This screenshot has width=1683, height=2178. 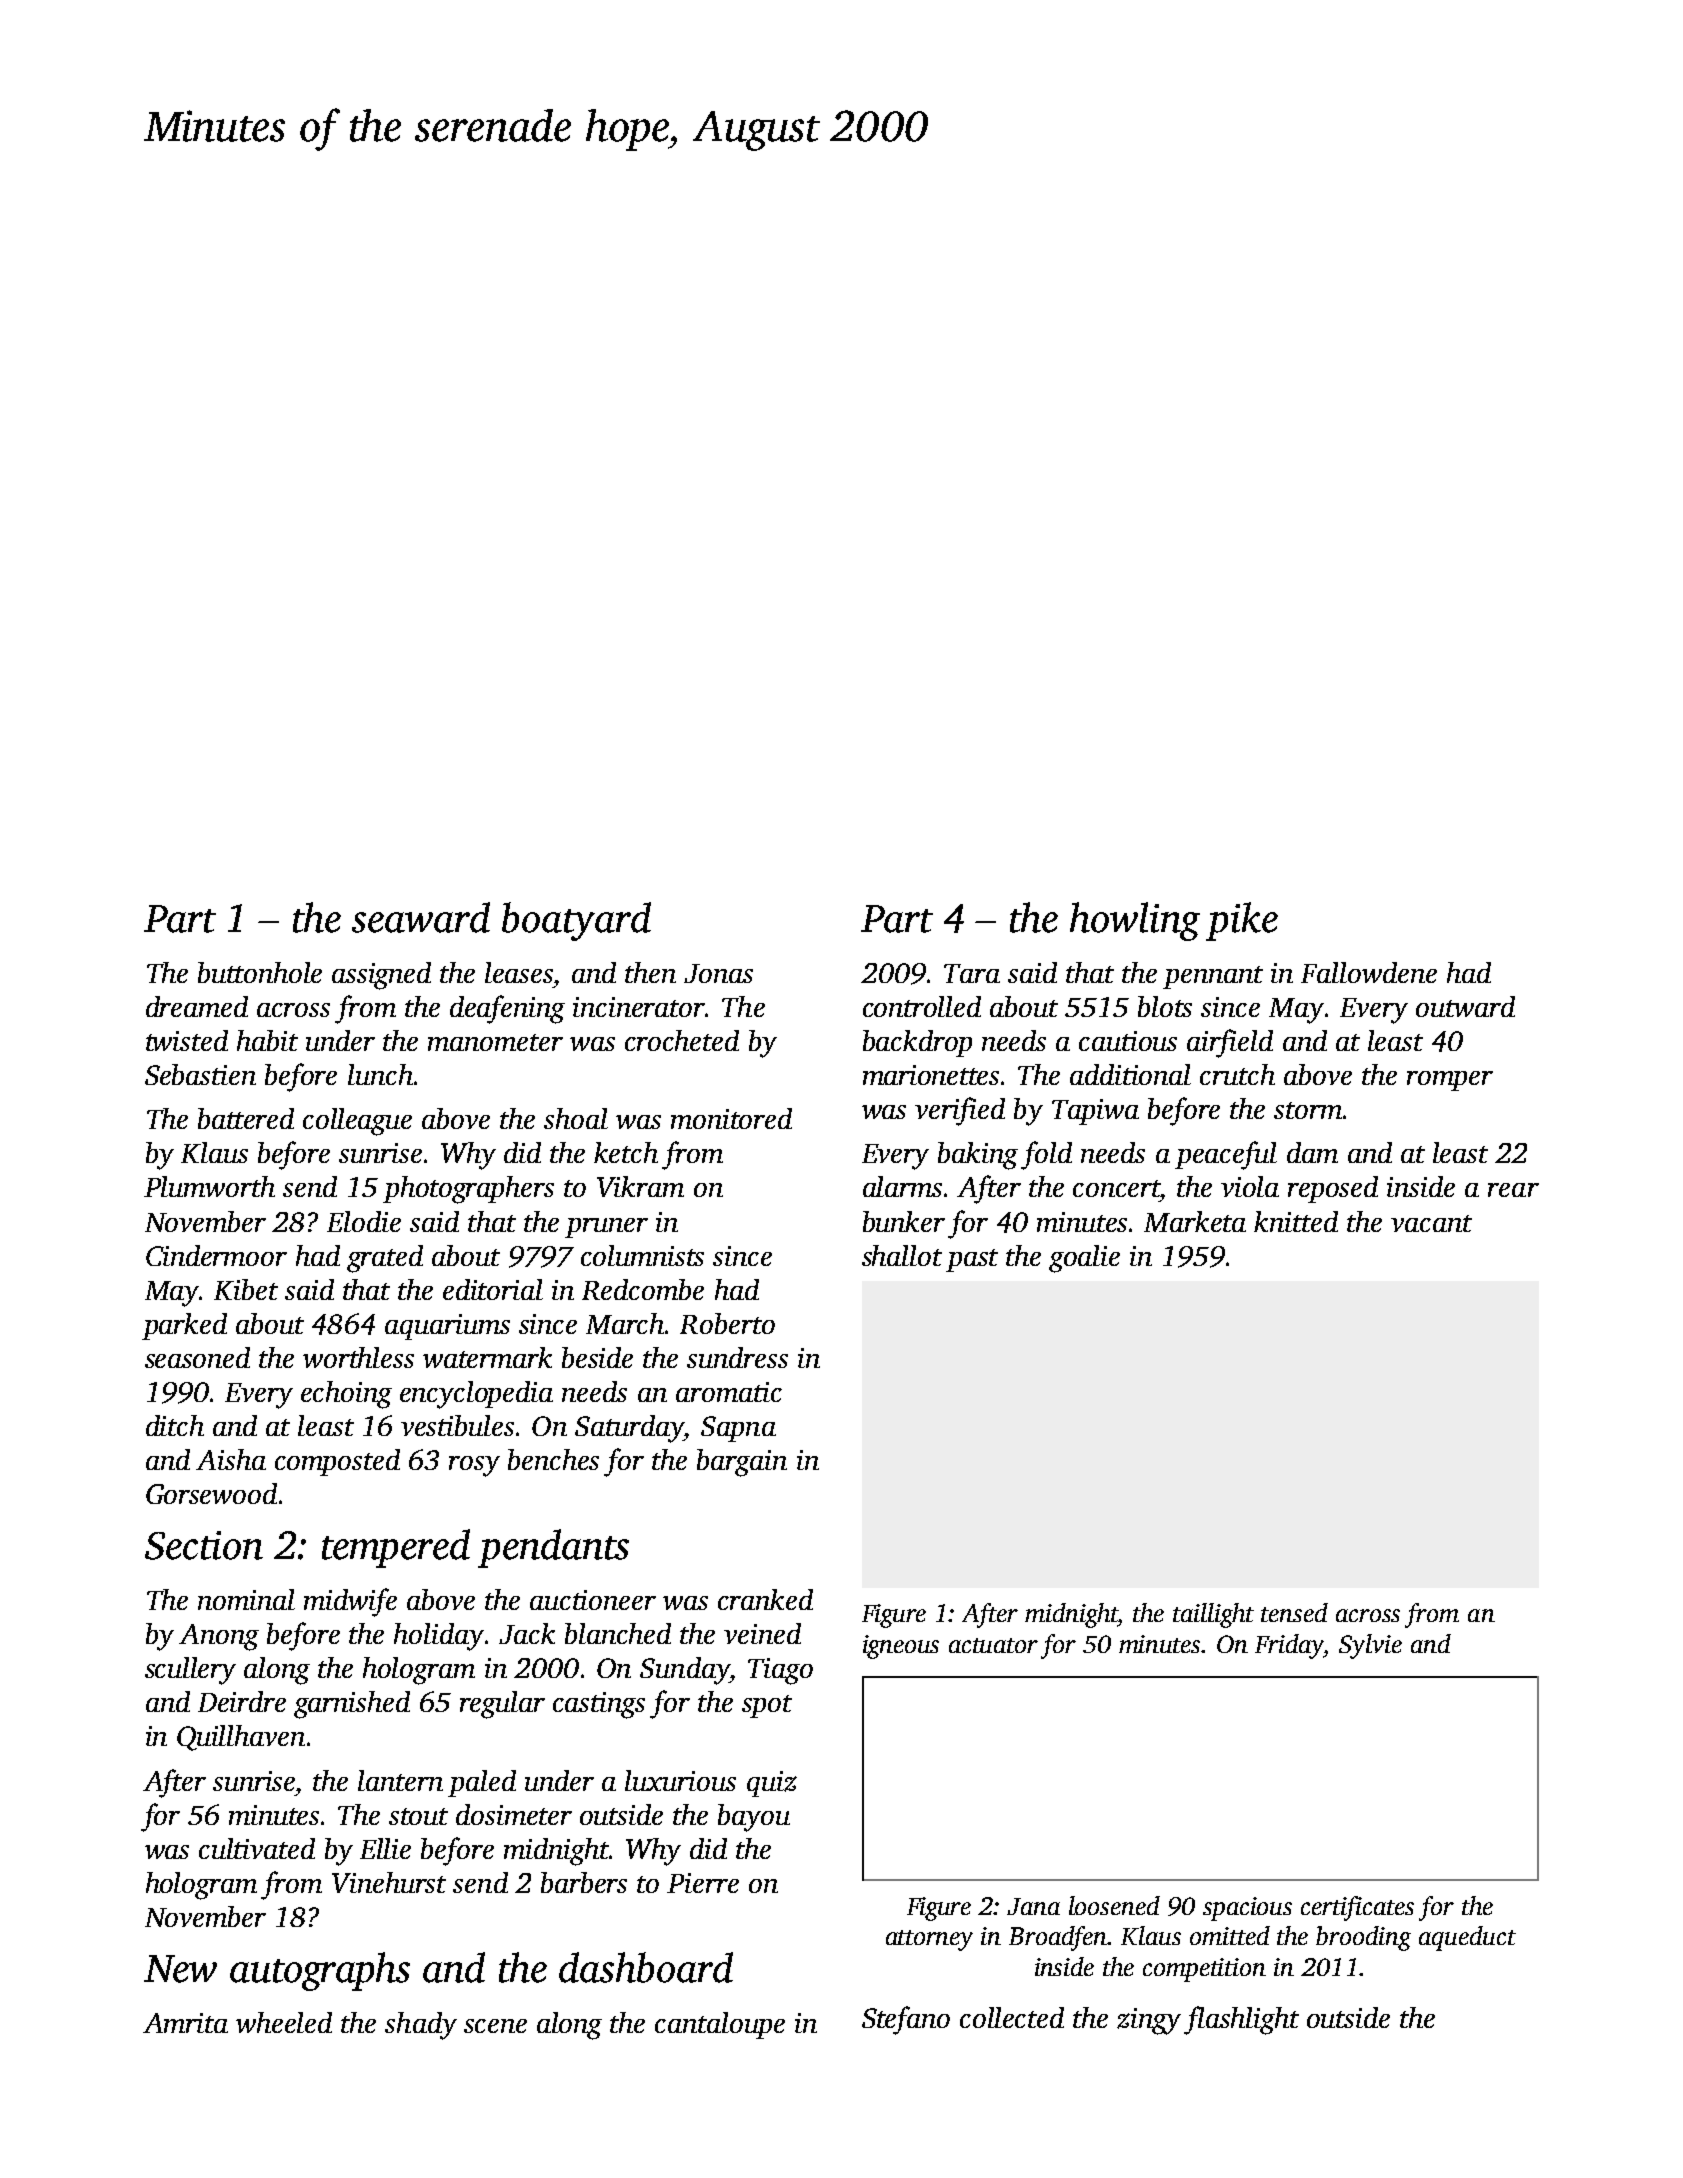 I want to click on shoal, so click(x=576, y=1118).
